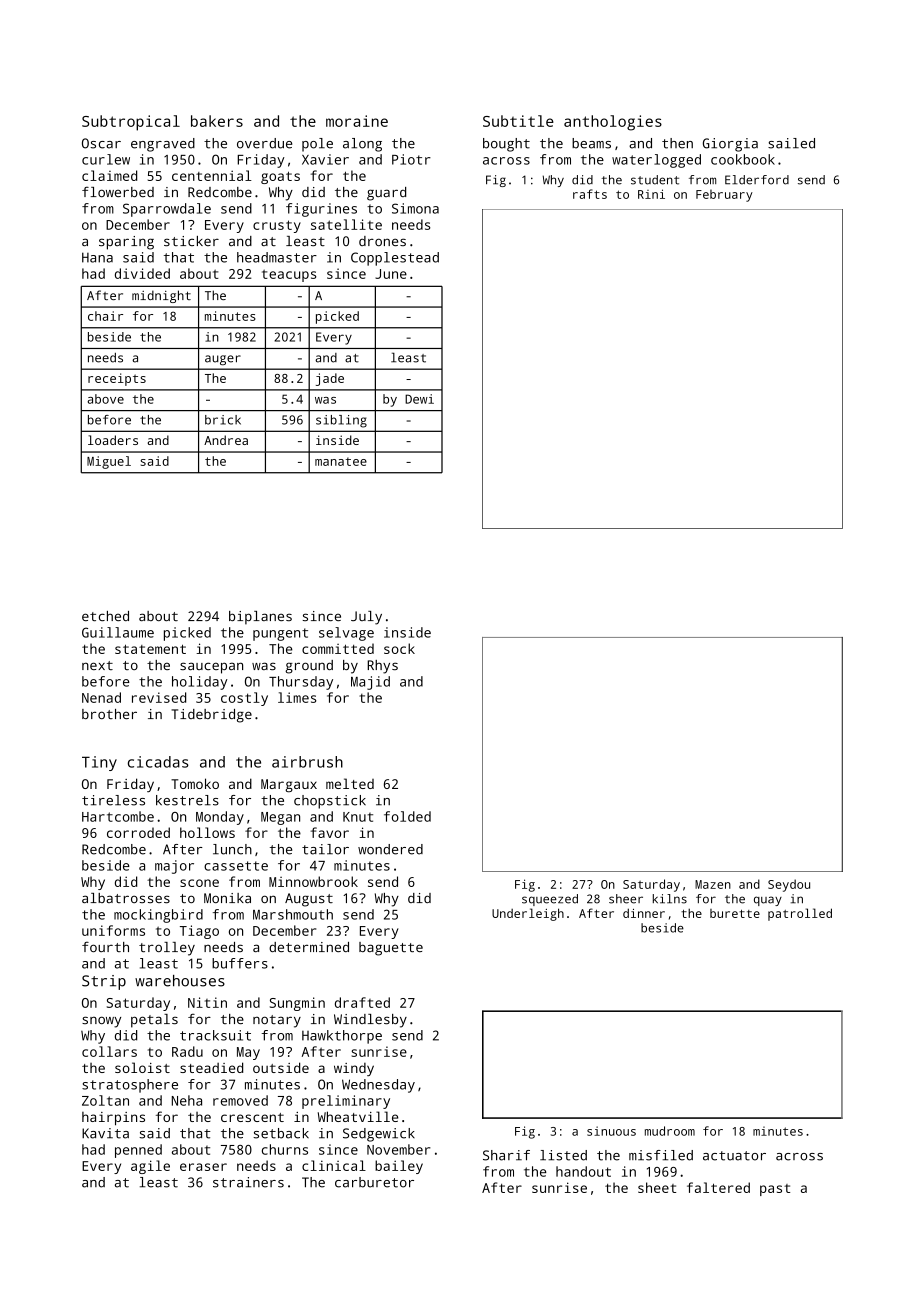  Describe the element at coordinates (419, 399) in the screenshot. I see `Dewi` at that location.
